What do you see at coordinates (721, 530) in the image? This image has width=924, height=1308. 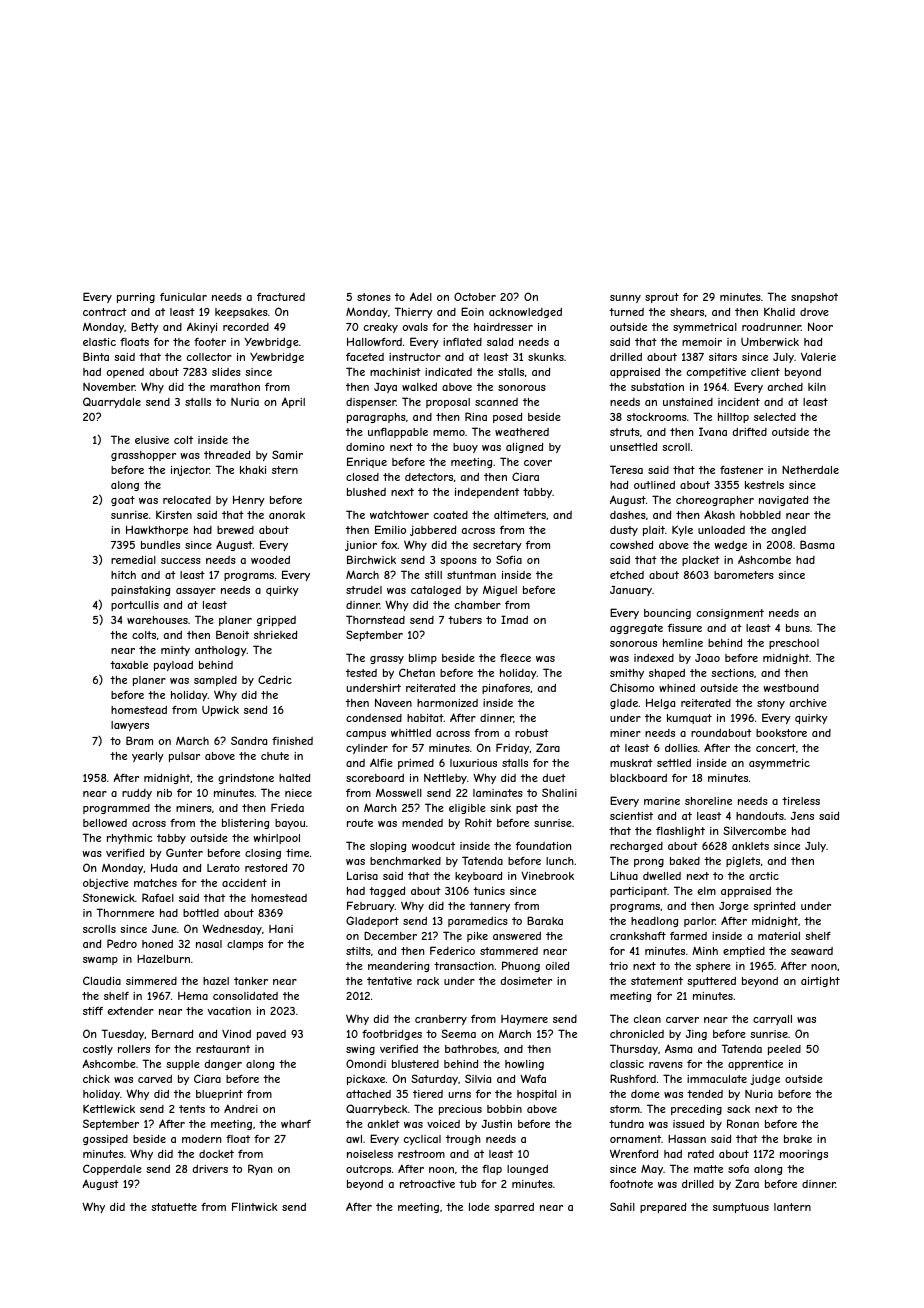 I see `unloaded` at bounding box center [721, 530].
